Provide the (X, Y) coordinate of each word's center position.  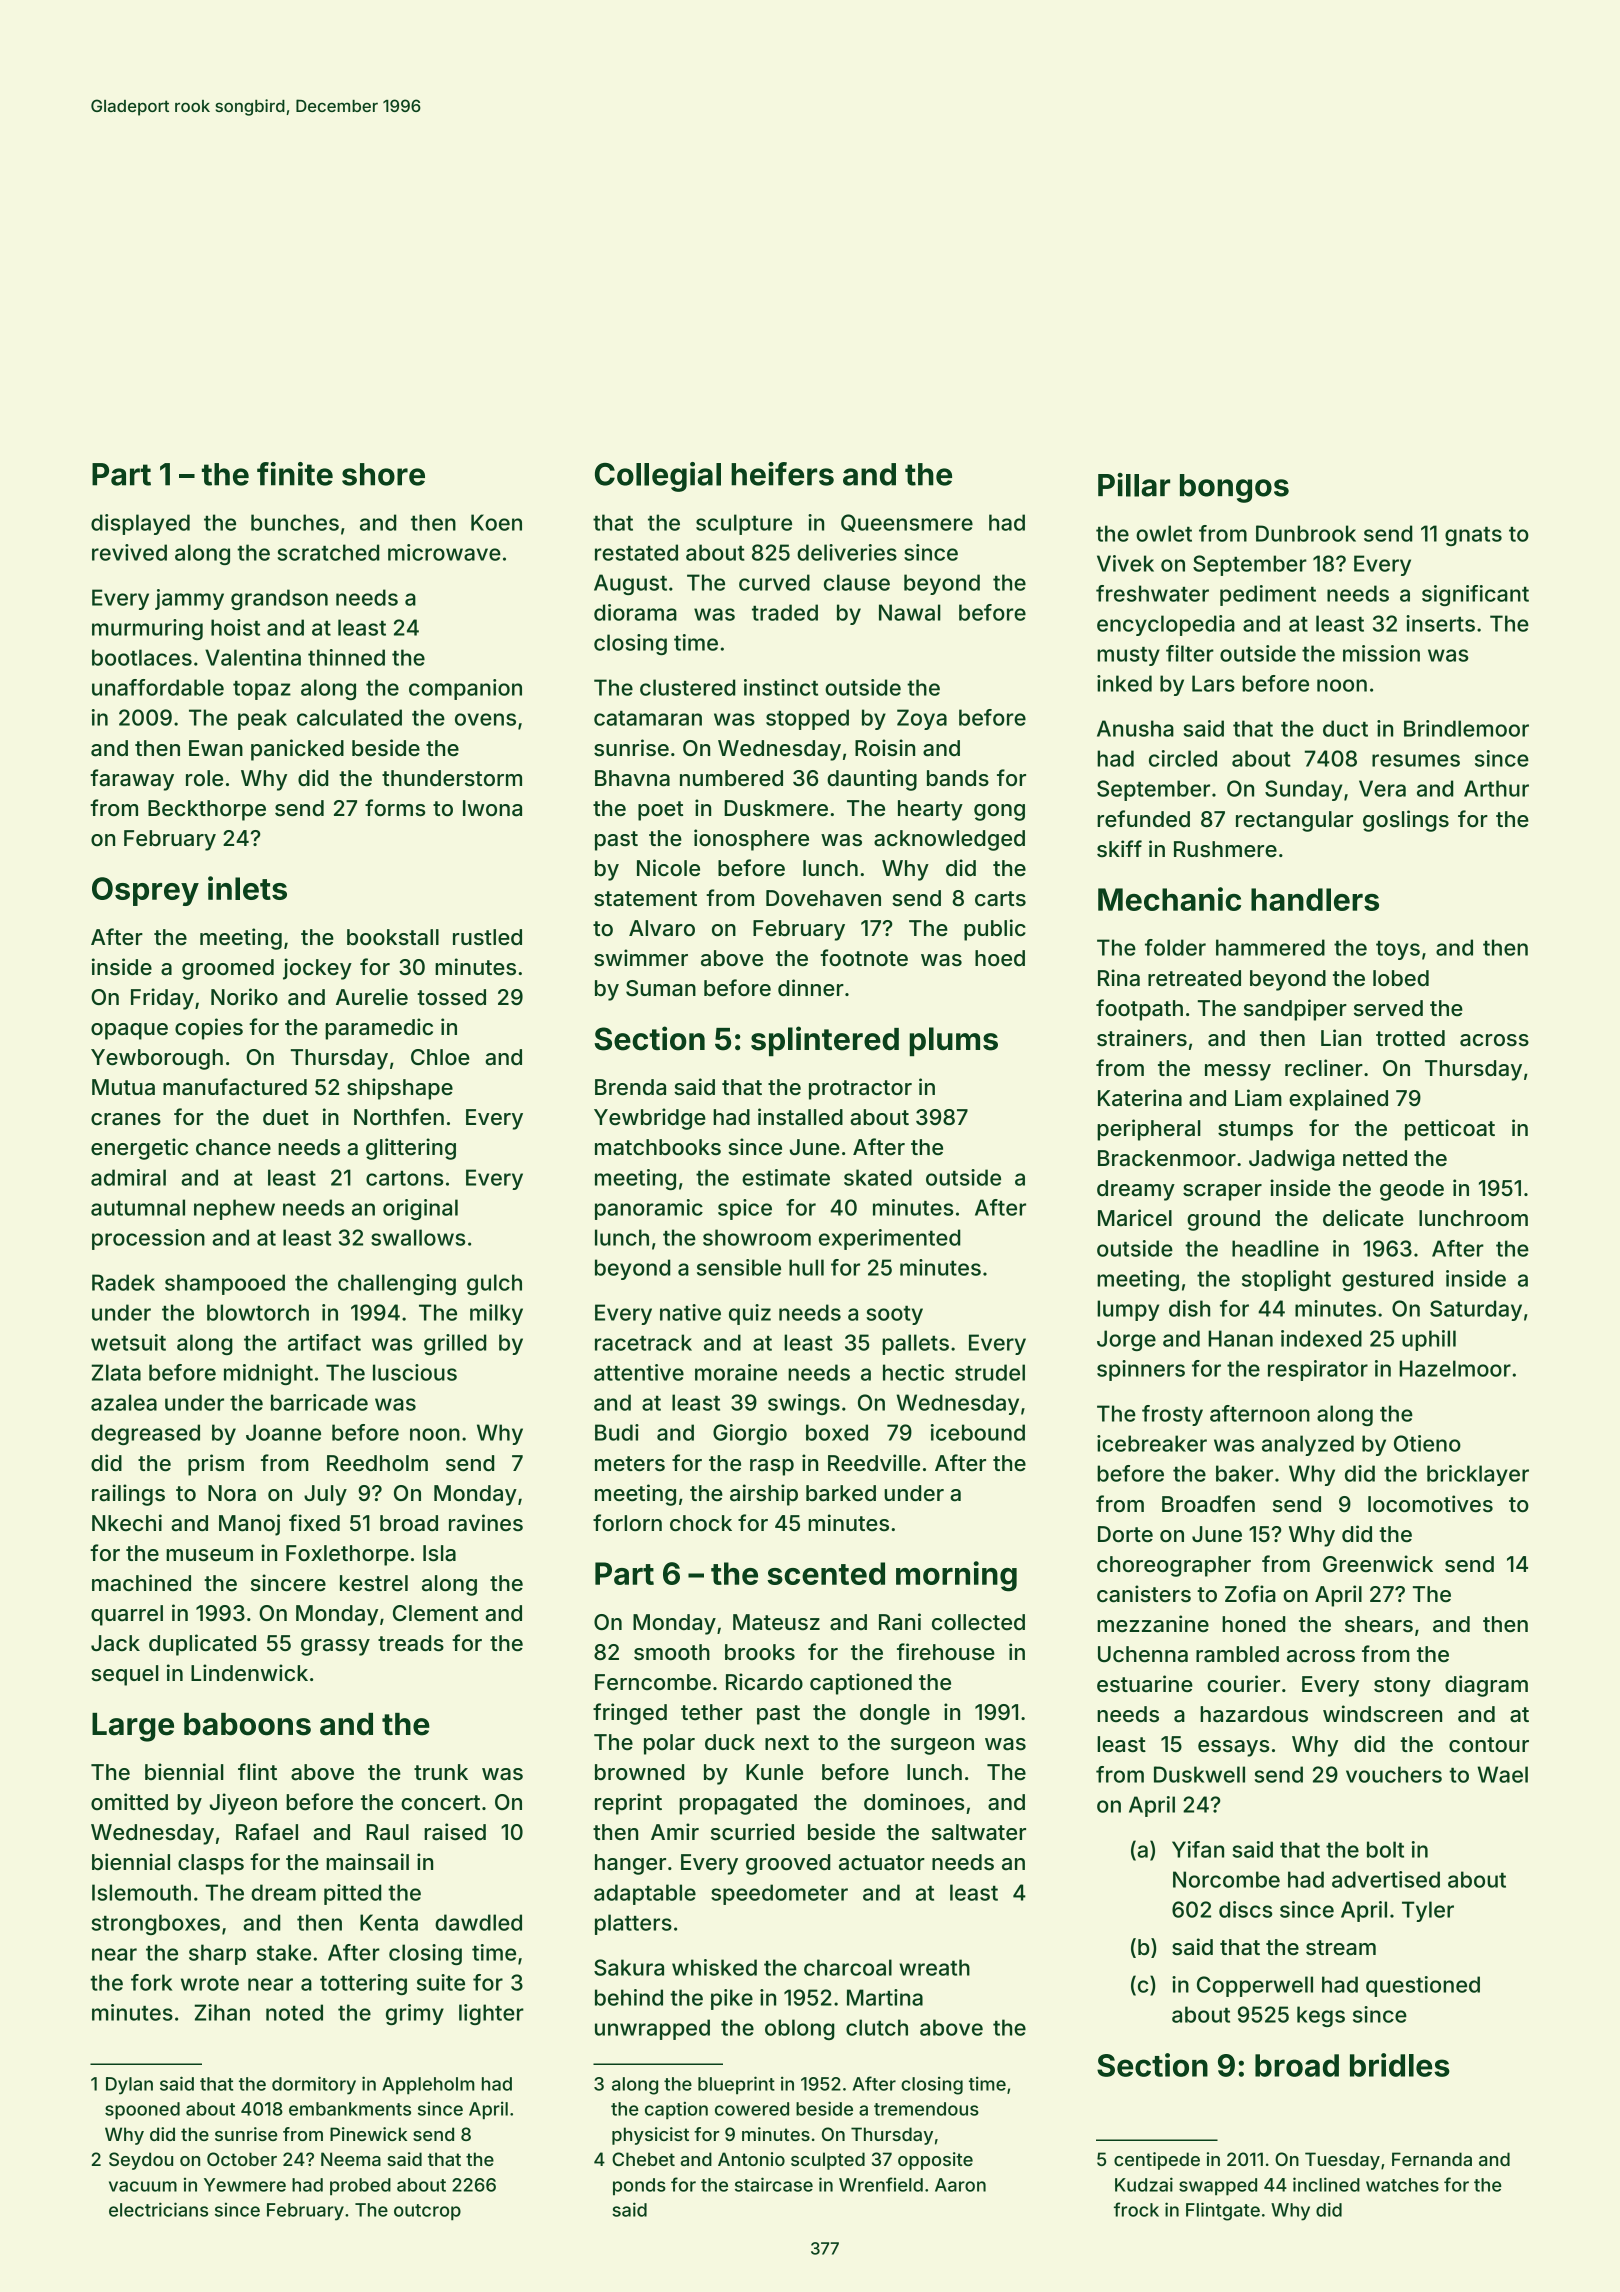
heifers (782, 474)
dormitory (314, 2085)
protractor (860, 1090)
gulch (494, 1284)
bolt (1385, 1849)
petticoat (1450, 1130)
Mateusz (776, 1622)
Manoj (249, 1525)
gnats (1473, 536)
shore (383, 474)
